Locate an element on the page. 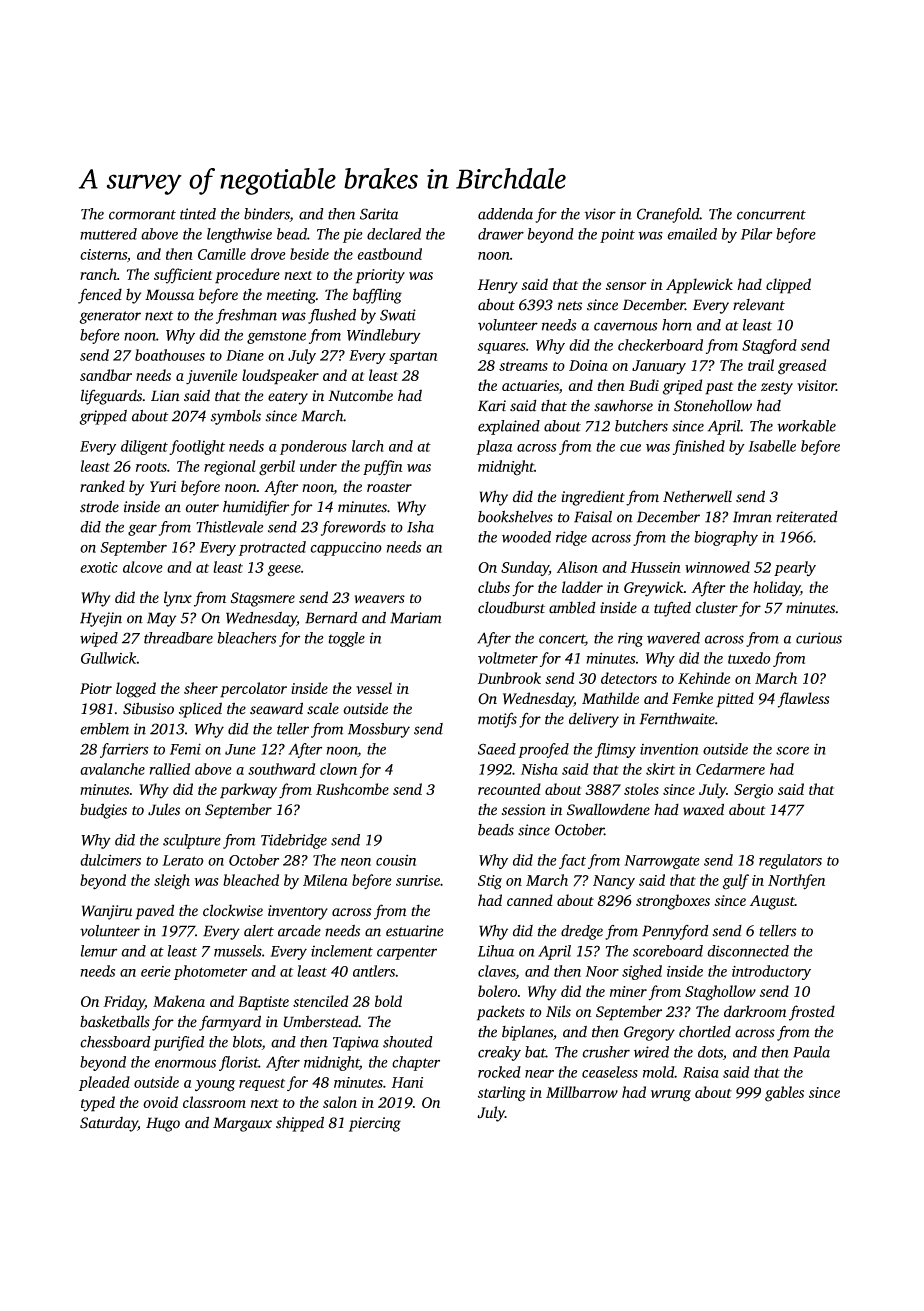 Image resolution: width=924 pixels, height=1311 pixels. Rushcombe is located at coordinates (352, 789).
